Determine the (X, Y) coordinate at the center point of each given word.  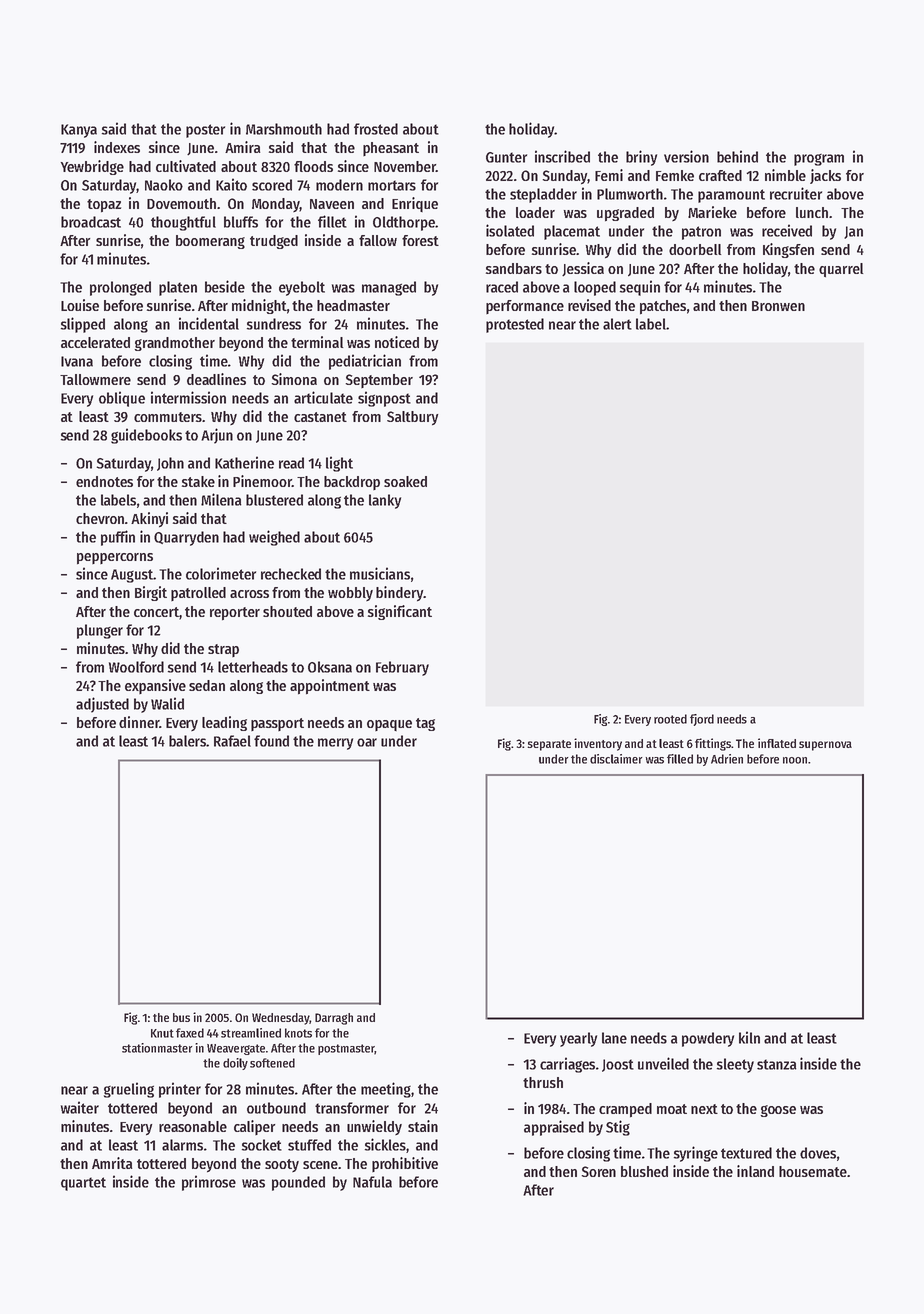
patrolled (198, 594)
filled (680, 759)
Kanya (79, 131)
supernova (825, 746)
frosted (376, 129)
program (819, 160)
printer (180, 1090)
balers (187, 741)
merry (335, 744)
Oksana (330, 667)
